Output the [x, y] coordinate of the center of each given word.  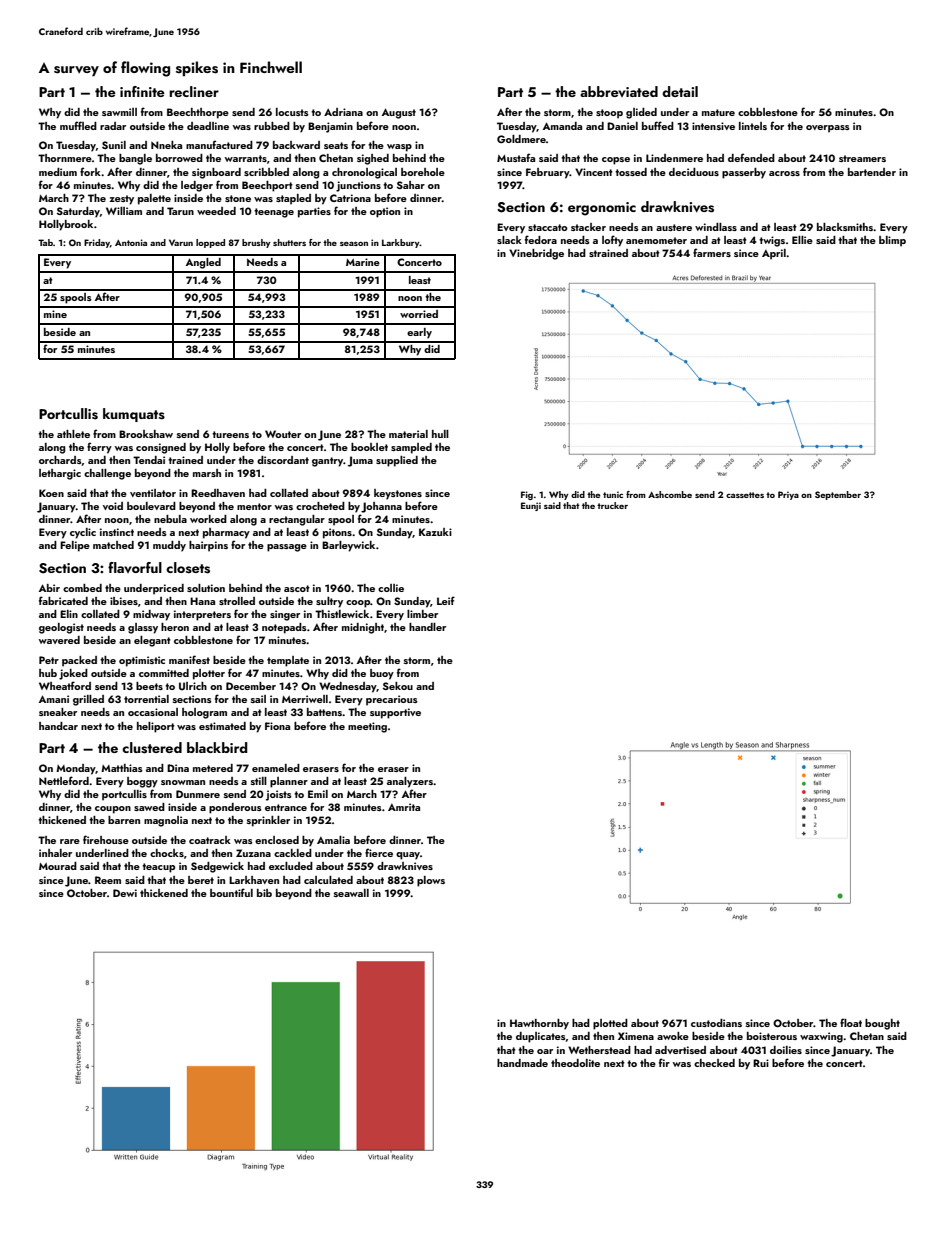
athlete [73, 434]
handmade [522, 1063]
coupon [113, 810]
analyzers [410, 782]
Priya [788, 495]
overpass [828, 129]
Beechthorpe [198, 113]
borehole [423, 172]
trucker [612, 505]
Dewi [125, 893]
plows [431, 881]
